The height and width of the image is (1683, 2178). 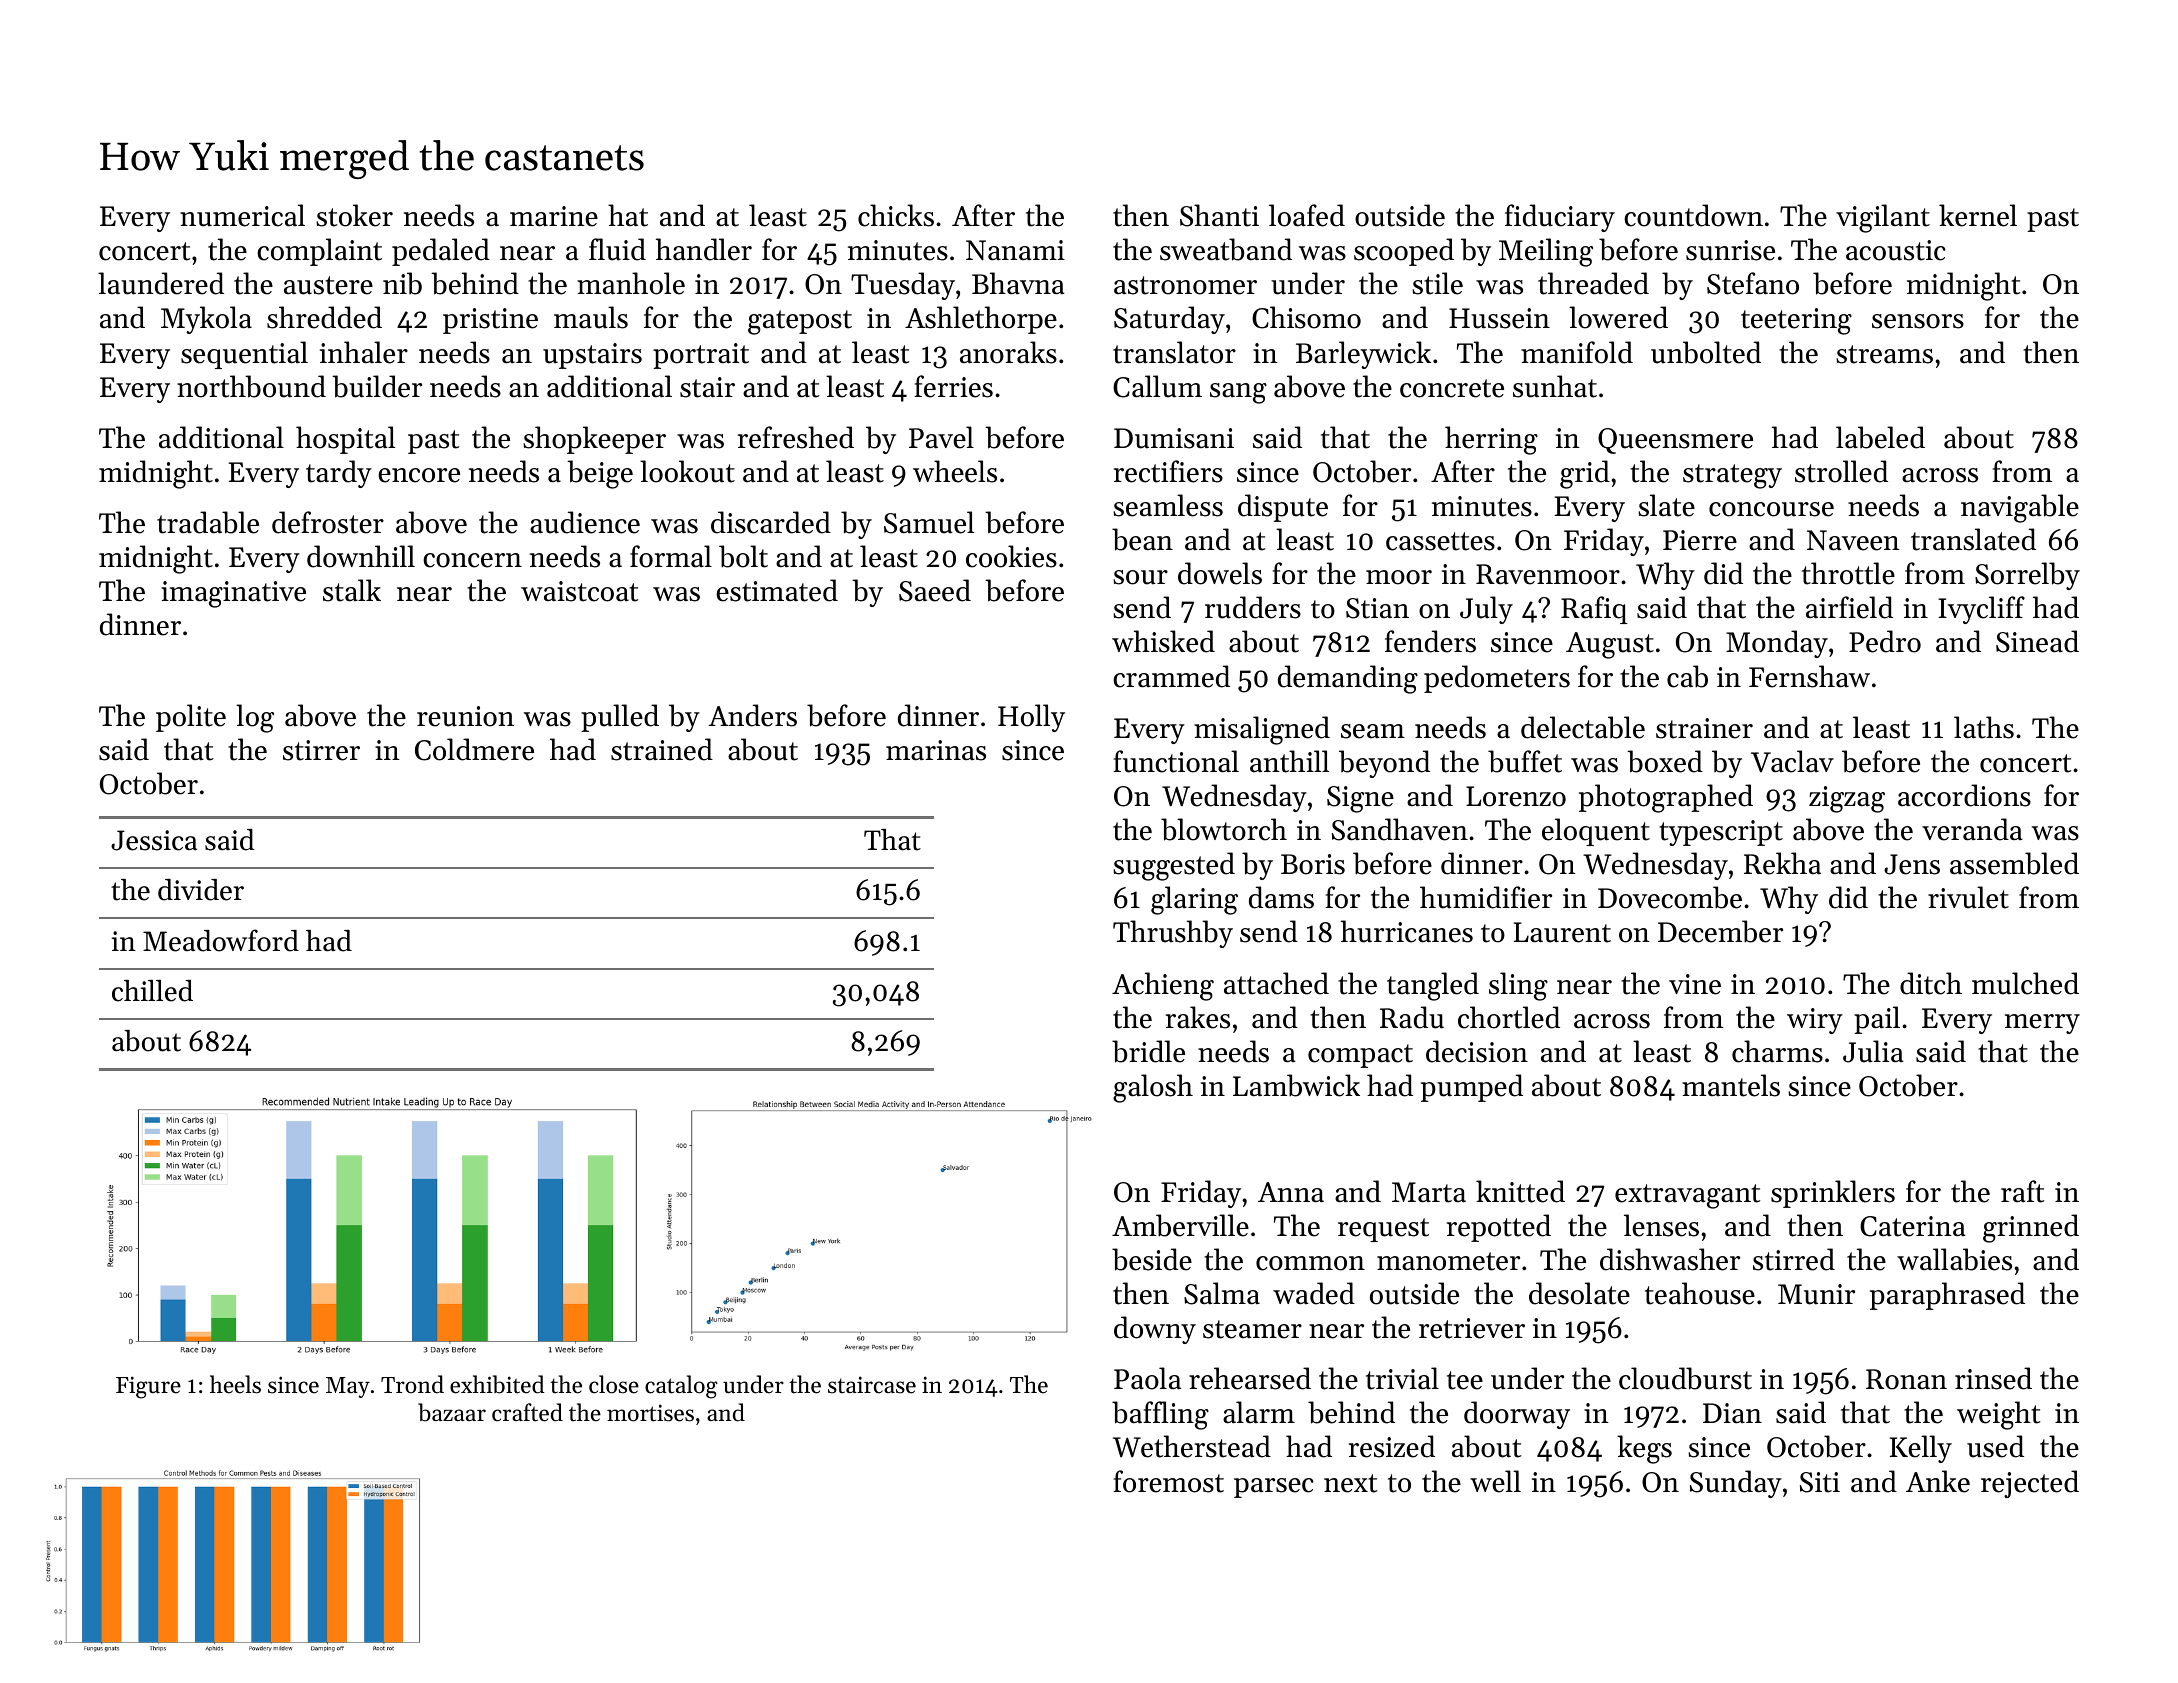 I want to click on chicks, so click(x=896, y=215).
